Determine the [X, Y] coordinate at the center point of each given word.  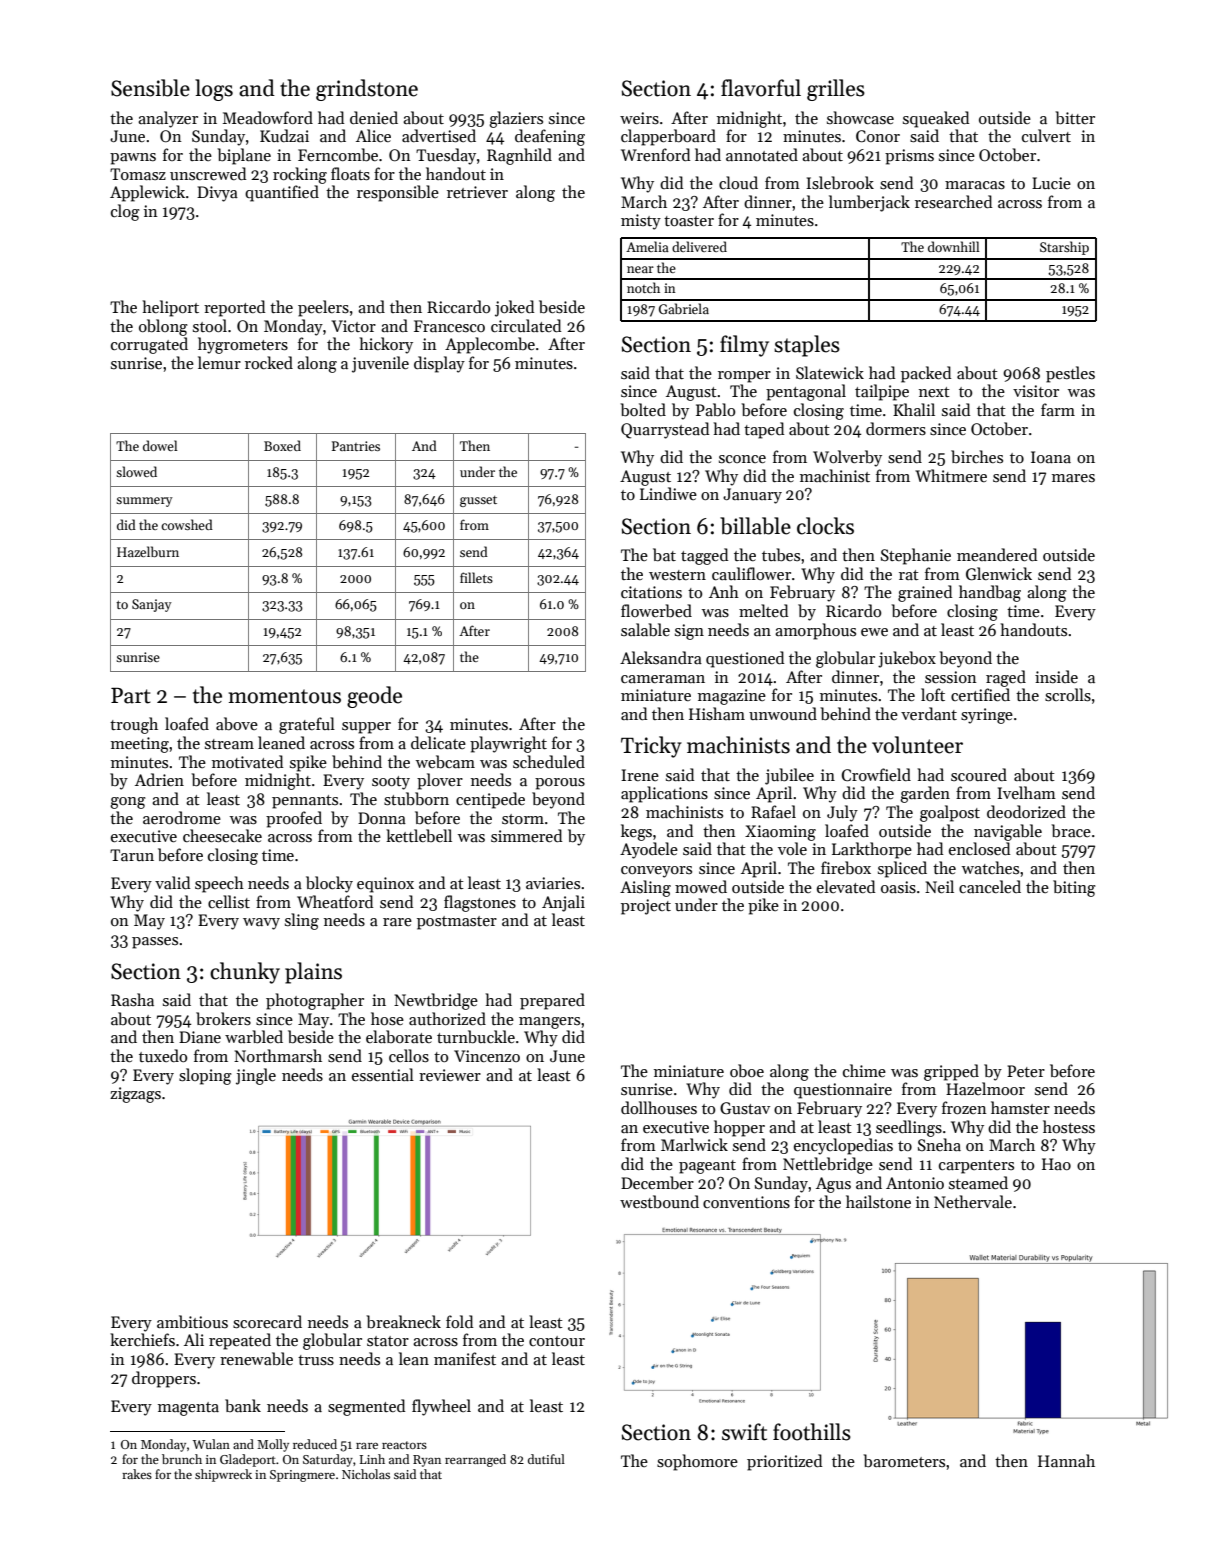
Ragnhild [519, 156]
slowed [136, 471]
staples [807, 346]
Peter [1026, 1071]
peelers [323, 308]
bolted [643, 410]
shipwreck [223, 1475]
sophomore [697, 1462]
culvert [1046, 135]
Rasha [132, 1000]
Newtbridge [436, 1001]
